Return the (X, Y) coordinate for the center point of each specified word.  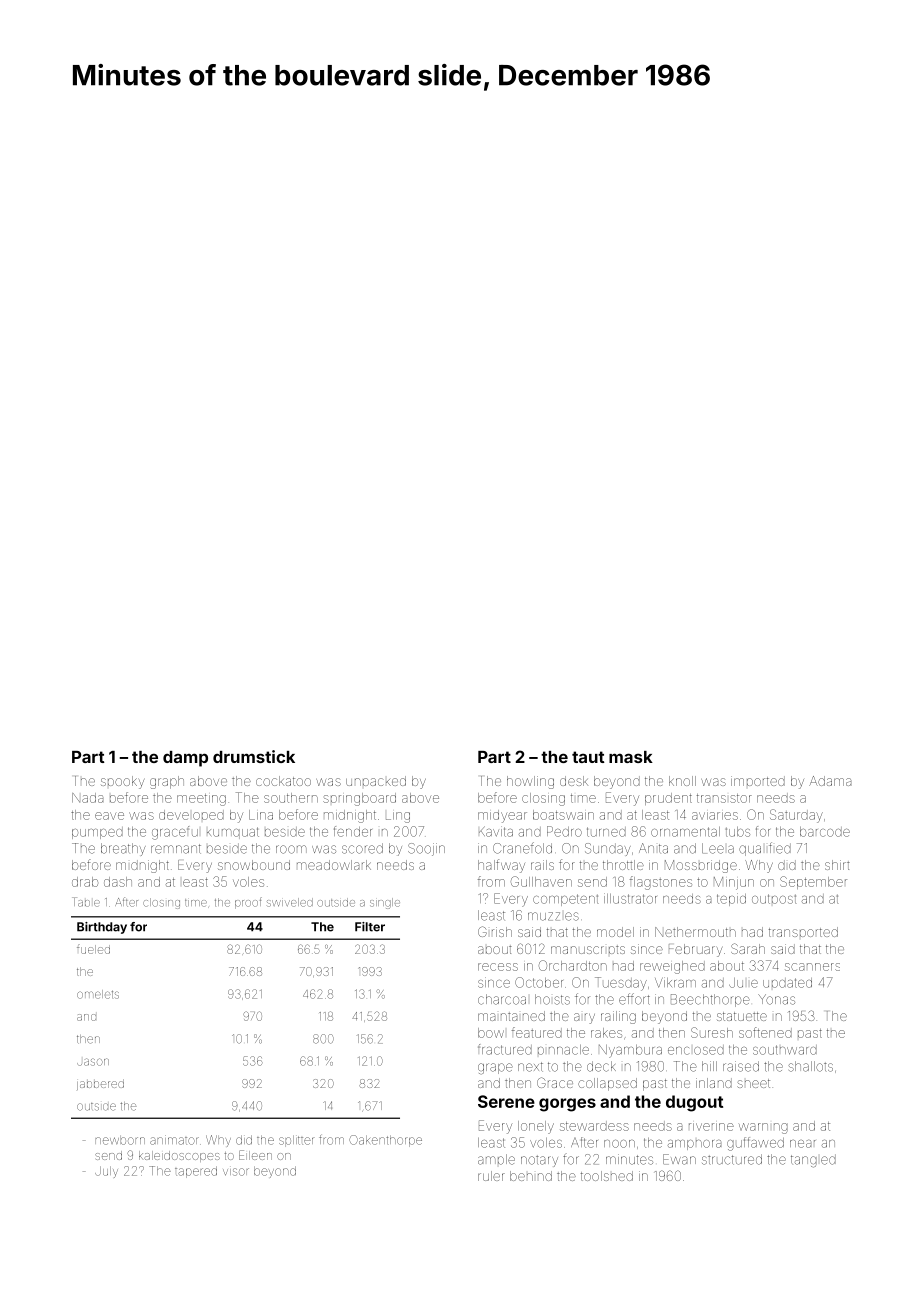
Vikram (675, 982)
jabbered (100, 1084)
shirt (837, 865)
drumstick (254, 756)
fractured (505, 1049)
